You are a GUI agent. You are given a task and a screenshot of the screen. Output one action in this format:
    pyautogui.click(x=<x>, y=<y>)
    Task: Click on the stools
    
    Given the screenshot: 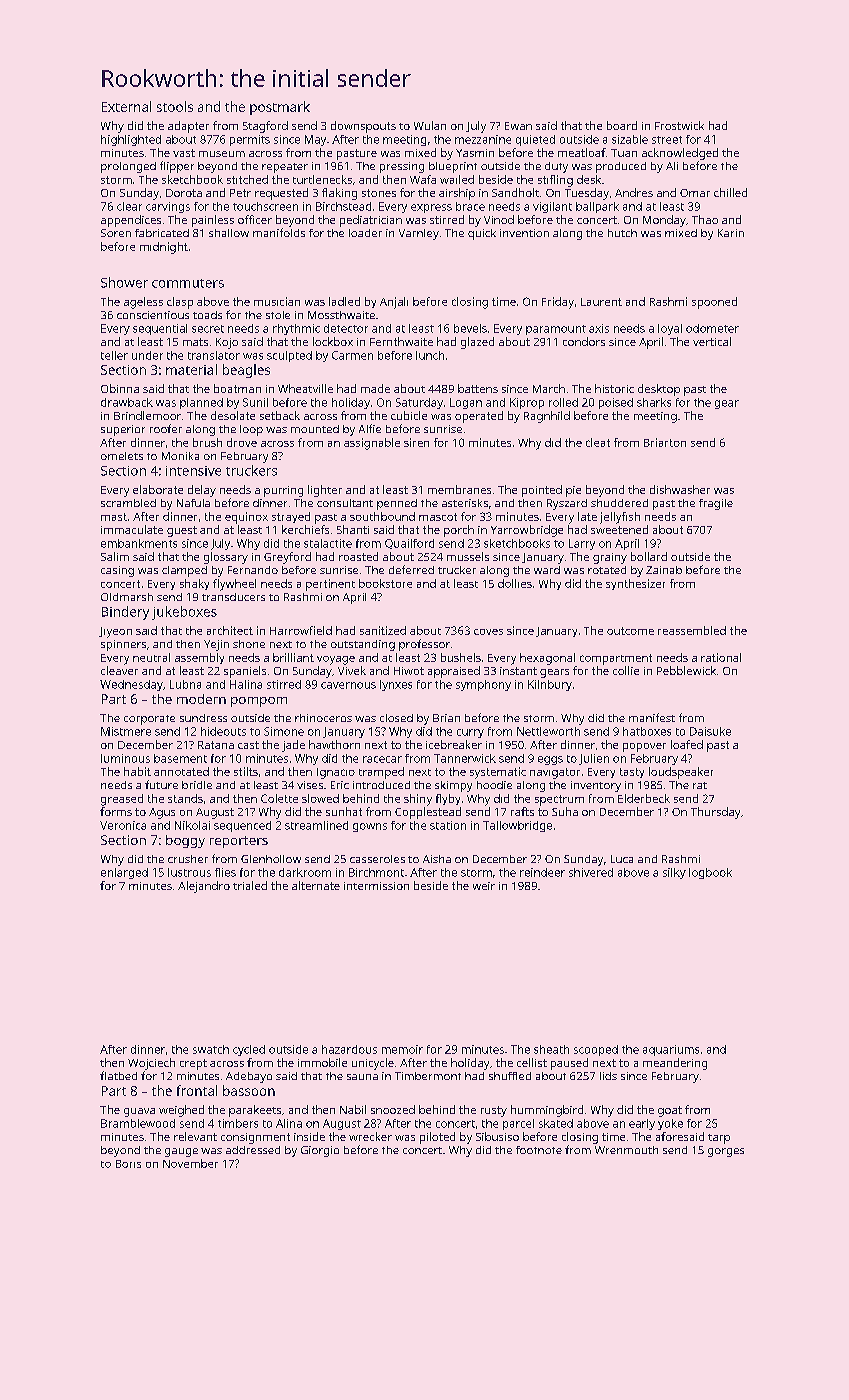 What is the action you would take?
    pyautogui.click(x=175, y=106)
